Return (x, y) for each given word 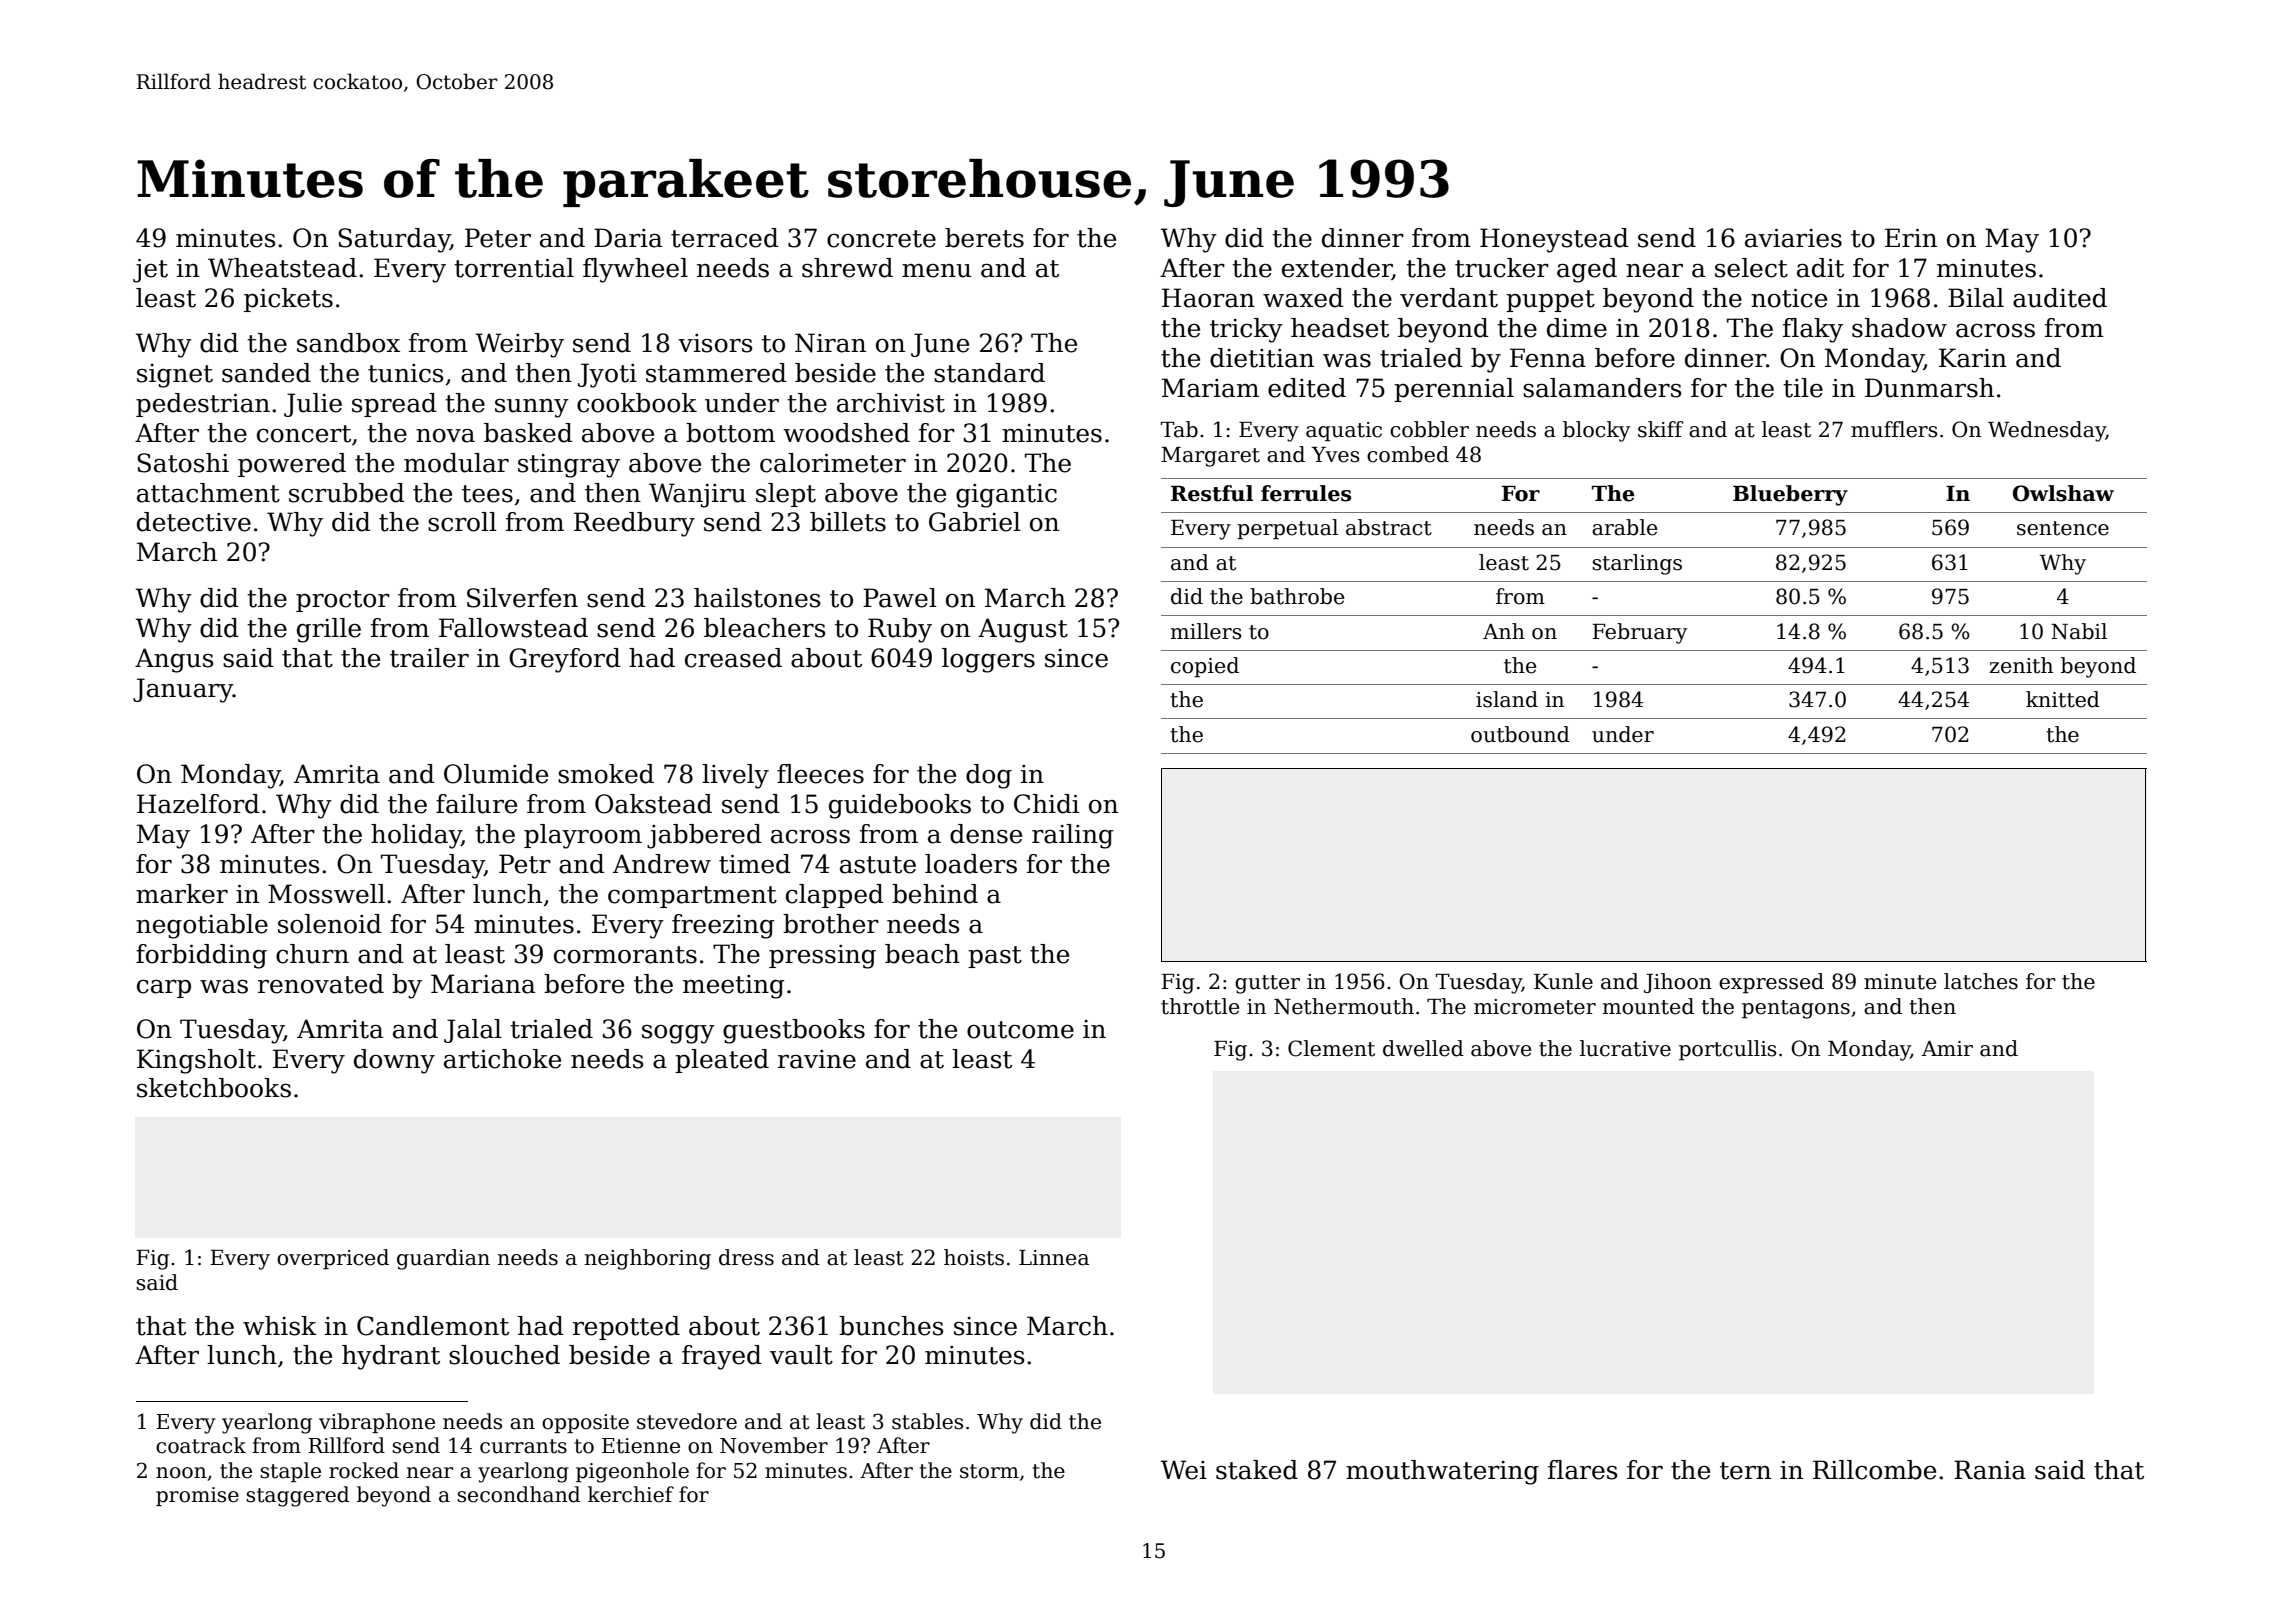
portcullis (1727, 1050)
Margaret (1210, 457)
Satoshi (183, 463)
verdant (1449, 298)
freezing (723, 926)
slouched (504, 1355)
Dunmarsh (1929, 388)
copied (1205, 667)
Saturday (394, 240)
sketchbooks (214, 1088)
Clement (1331, 1048)
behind (935, 894)
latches (1981, 981)
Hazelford (198, 804)
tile (1803, 388)
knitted (2063, 699)
